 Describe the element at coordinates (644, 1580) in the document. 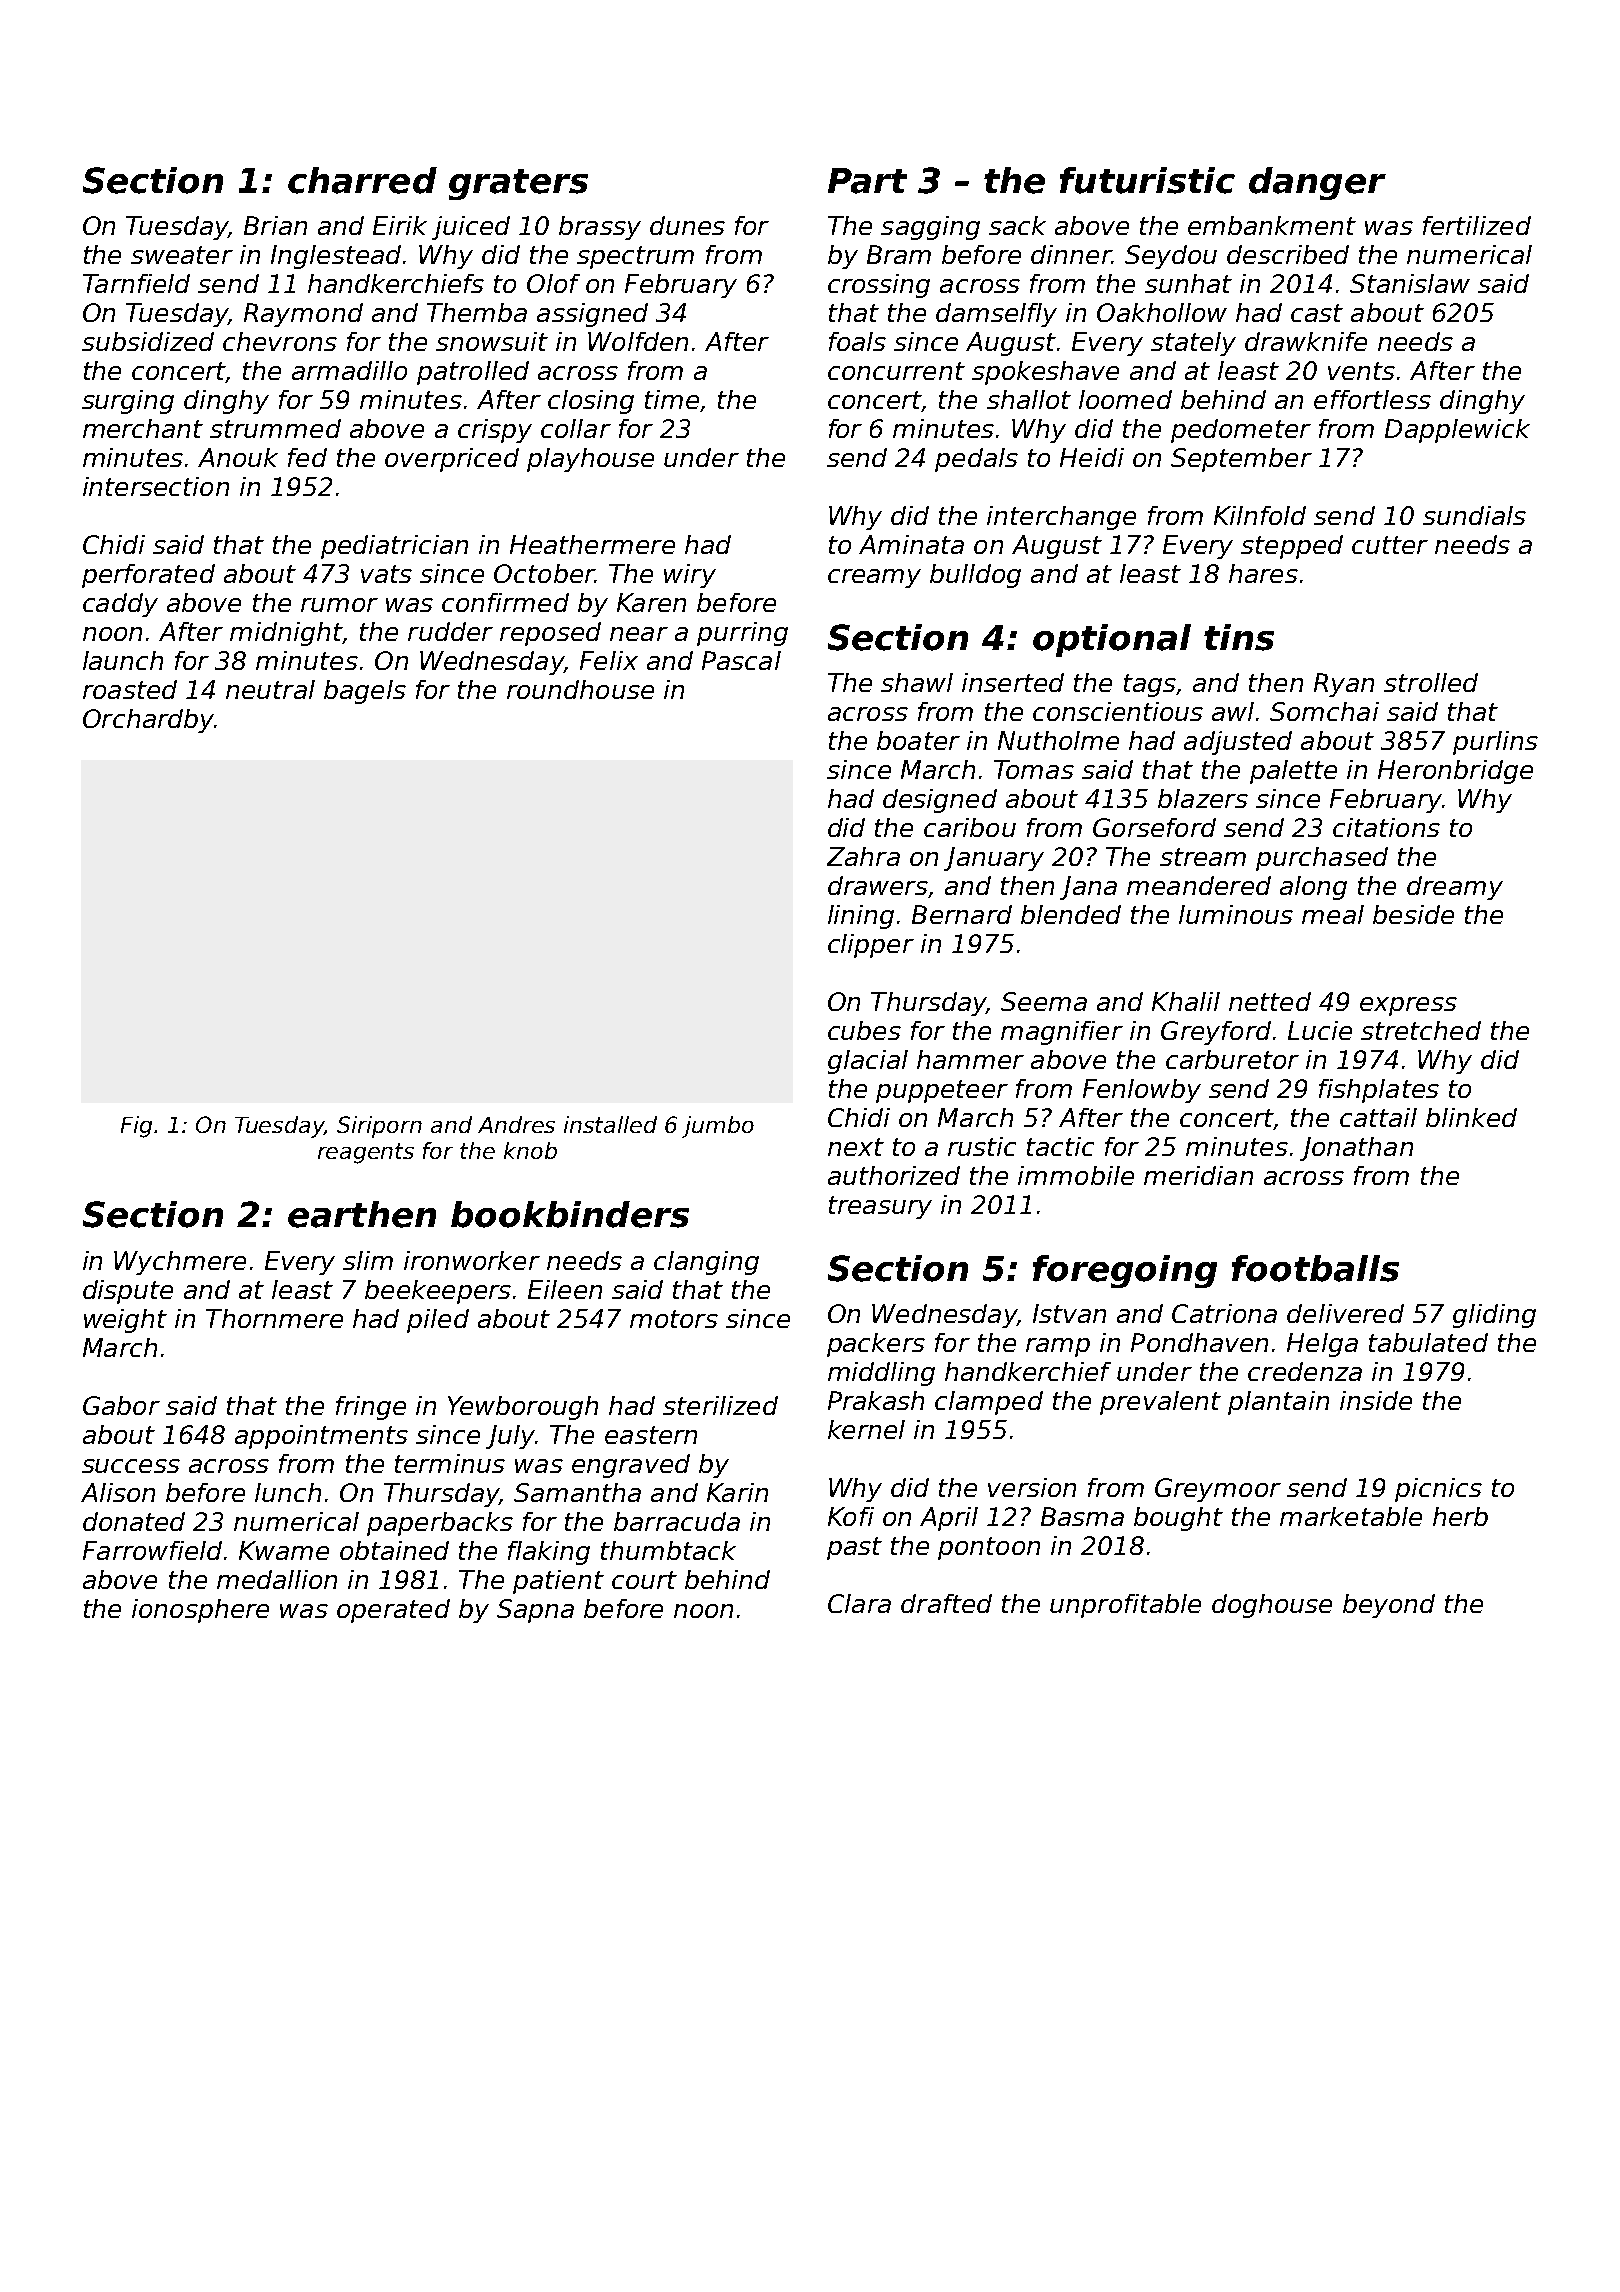

I see `court` at that location.
